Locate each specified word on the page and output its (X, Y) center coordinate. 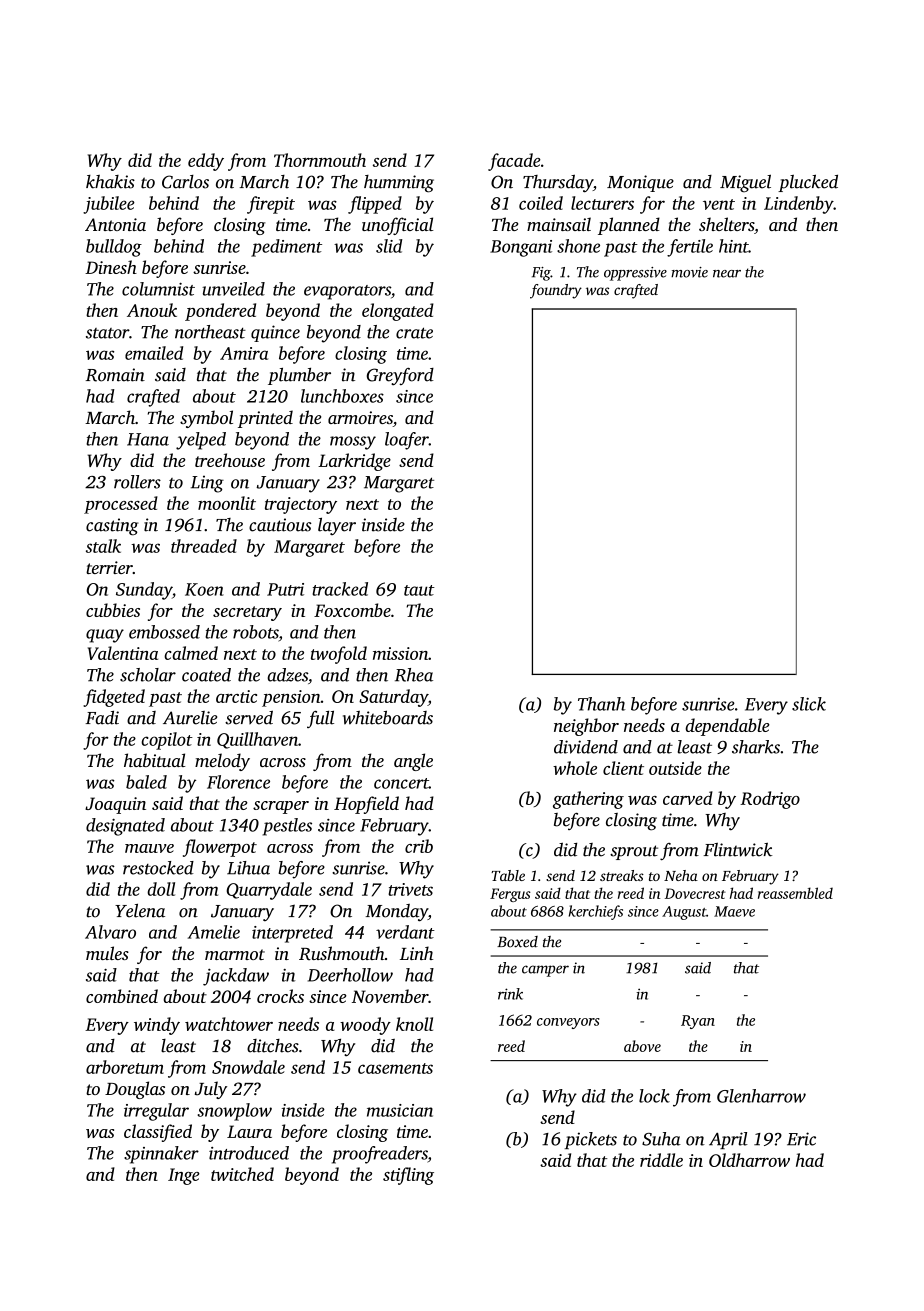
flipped (375, 205)
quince (275, 333)
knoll (414, 1024)
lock (654, 1096)
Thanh (601, 704)
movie (689, 272)
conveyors (568, 1023)
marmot (235, 954)
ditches (273, 1046)
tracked (340, 589)
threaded (204, 546)
